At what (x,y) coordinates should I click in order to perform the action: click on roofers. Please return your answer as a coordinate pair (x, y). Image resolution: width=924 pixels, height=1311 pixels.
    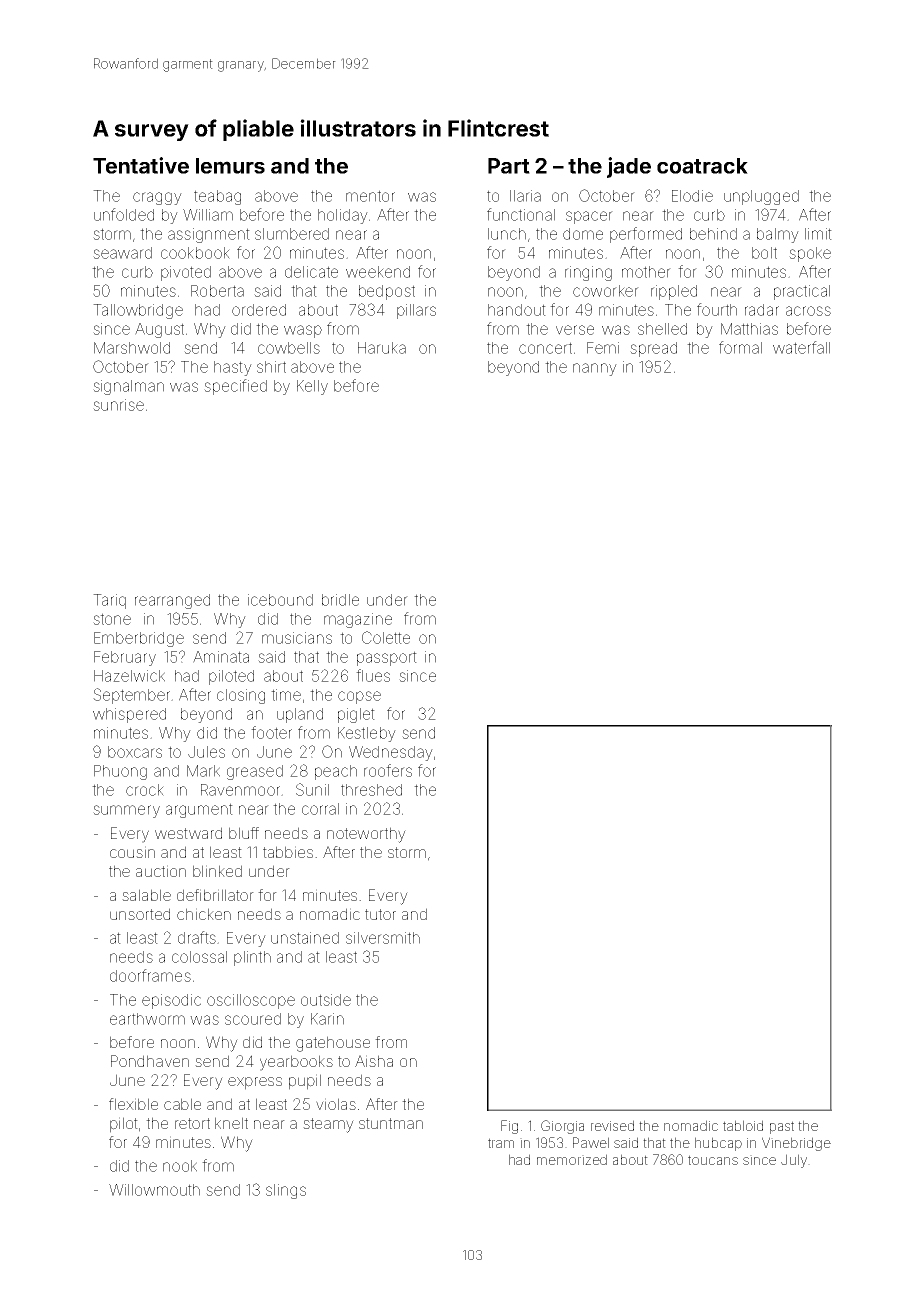
    Looking at the image, I should click on (388, 770).
